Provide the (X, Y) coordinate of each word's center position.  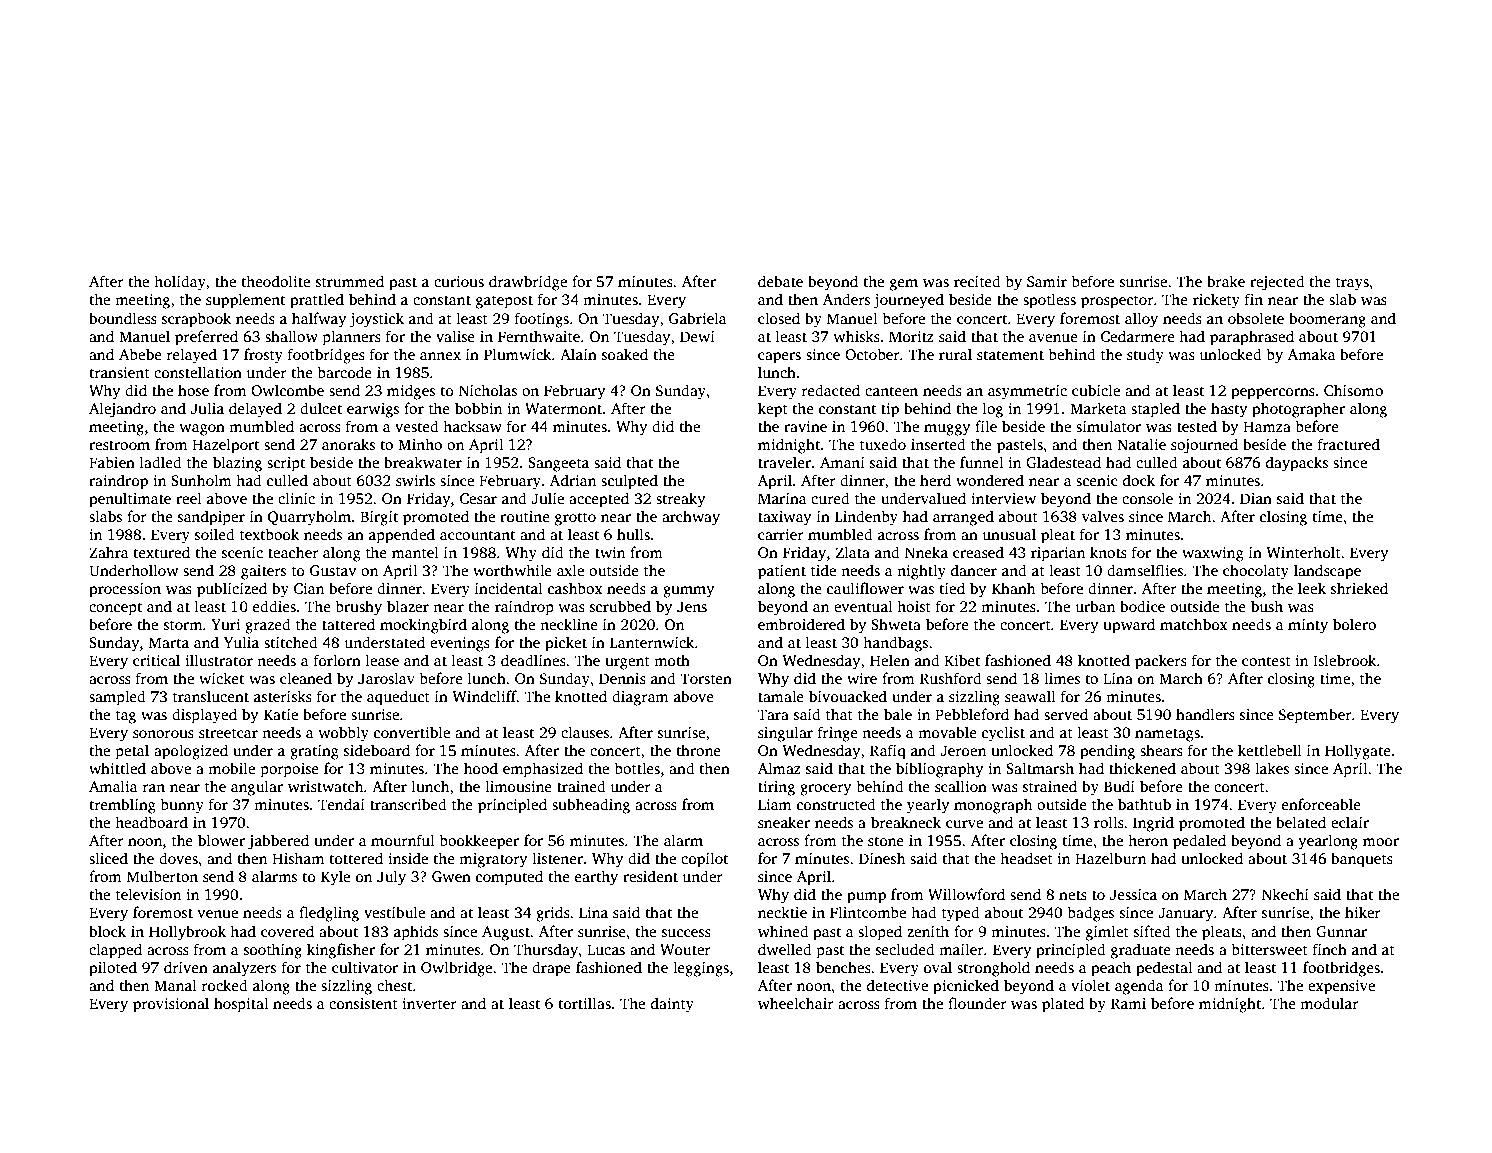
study (1145, 356)
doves (178, 858)
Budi (1119, 786)
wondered (990, 480)
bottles (637, 768)
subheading (591, 806)
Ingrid (1153, 824)
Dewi (697, 336)
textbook (269, 534)
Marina (782, 498)
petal (132, 752)
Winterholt (1303, 552)
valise (455, 336)
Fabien (112, 462)
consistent (363, 1003)
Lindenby (866, 518)
